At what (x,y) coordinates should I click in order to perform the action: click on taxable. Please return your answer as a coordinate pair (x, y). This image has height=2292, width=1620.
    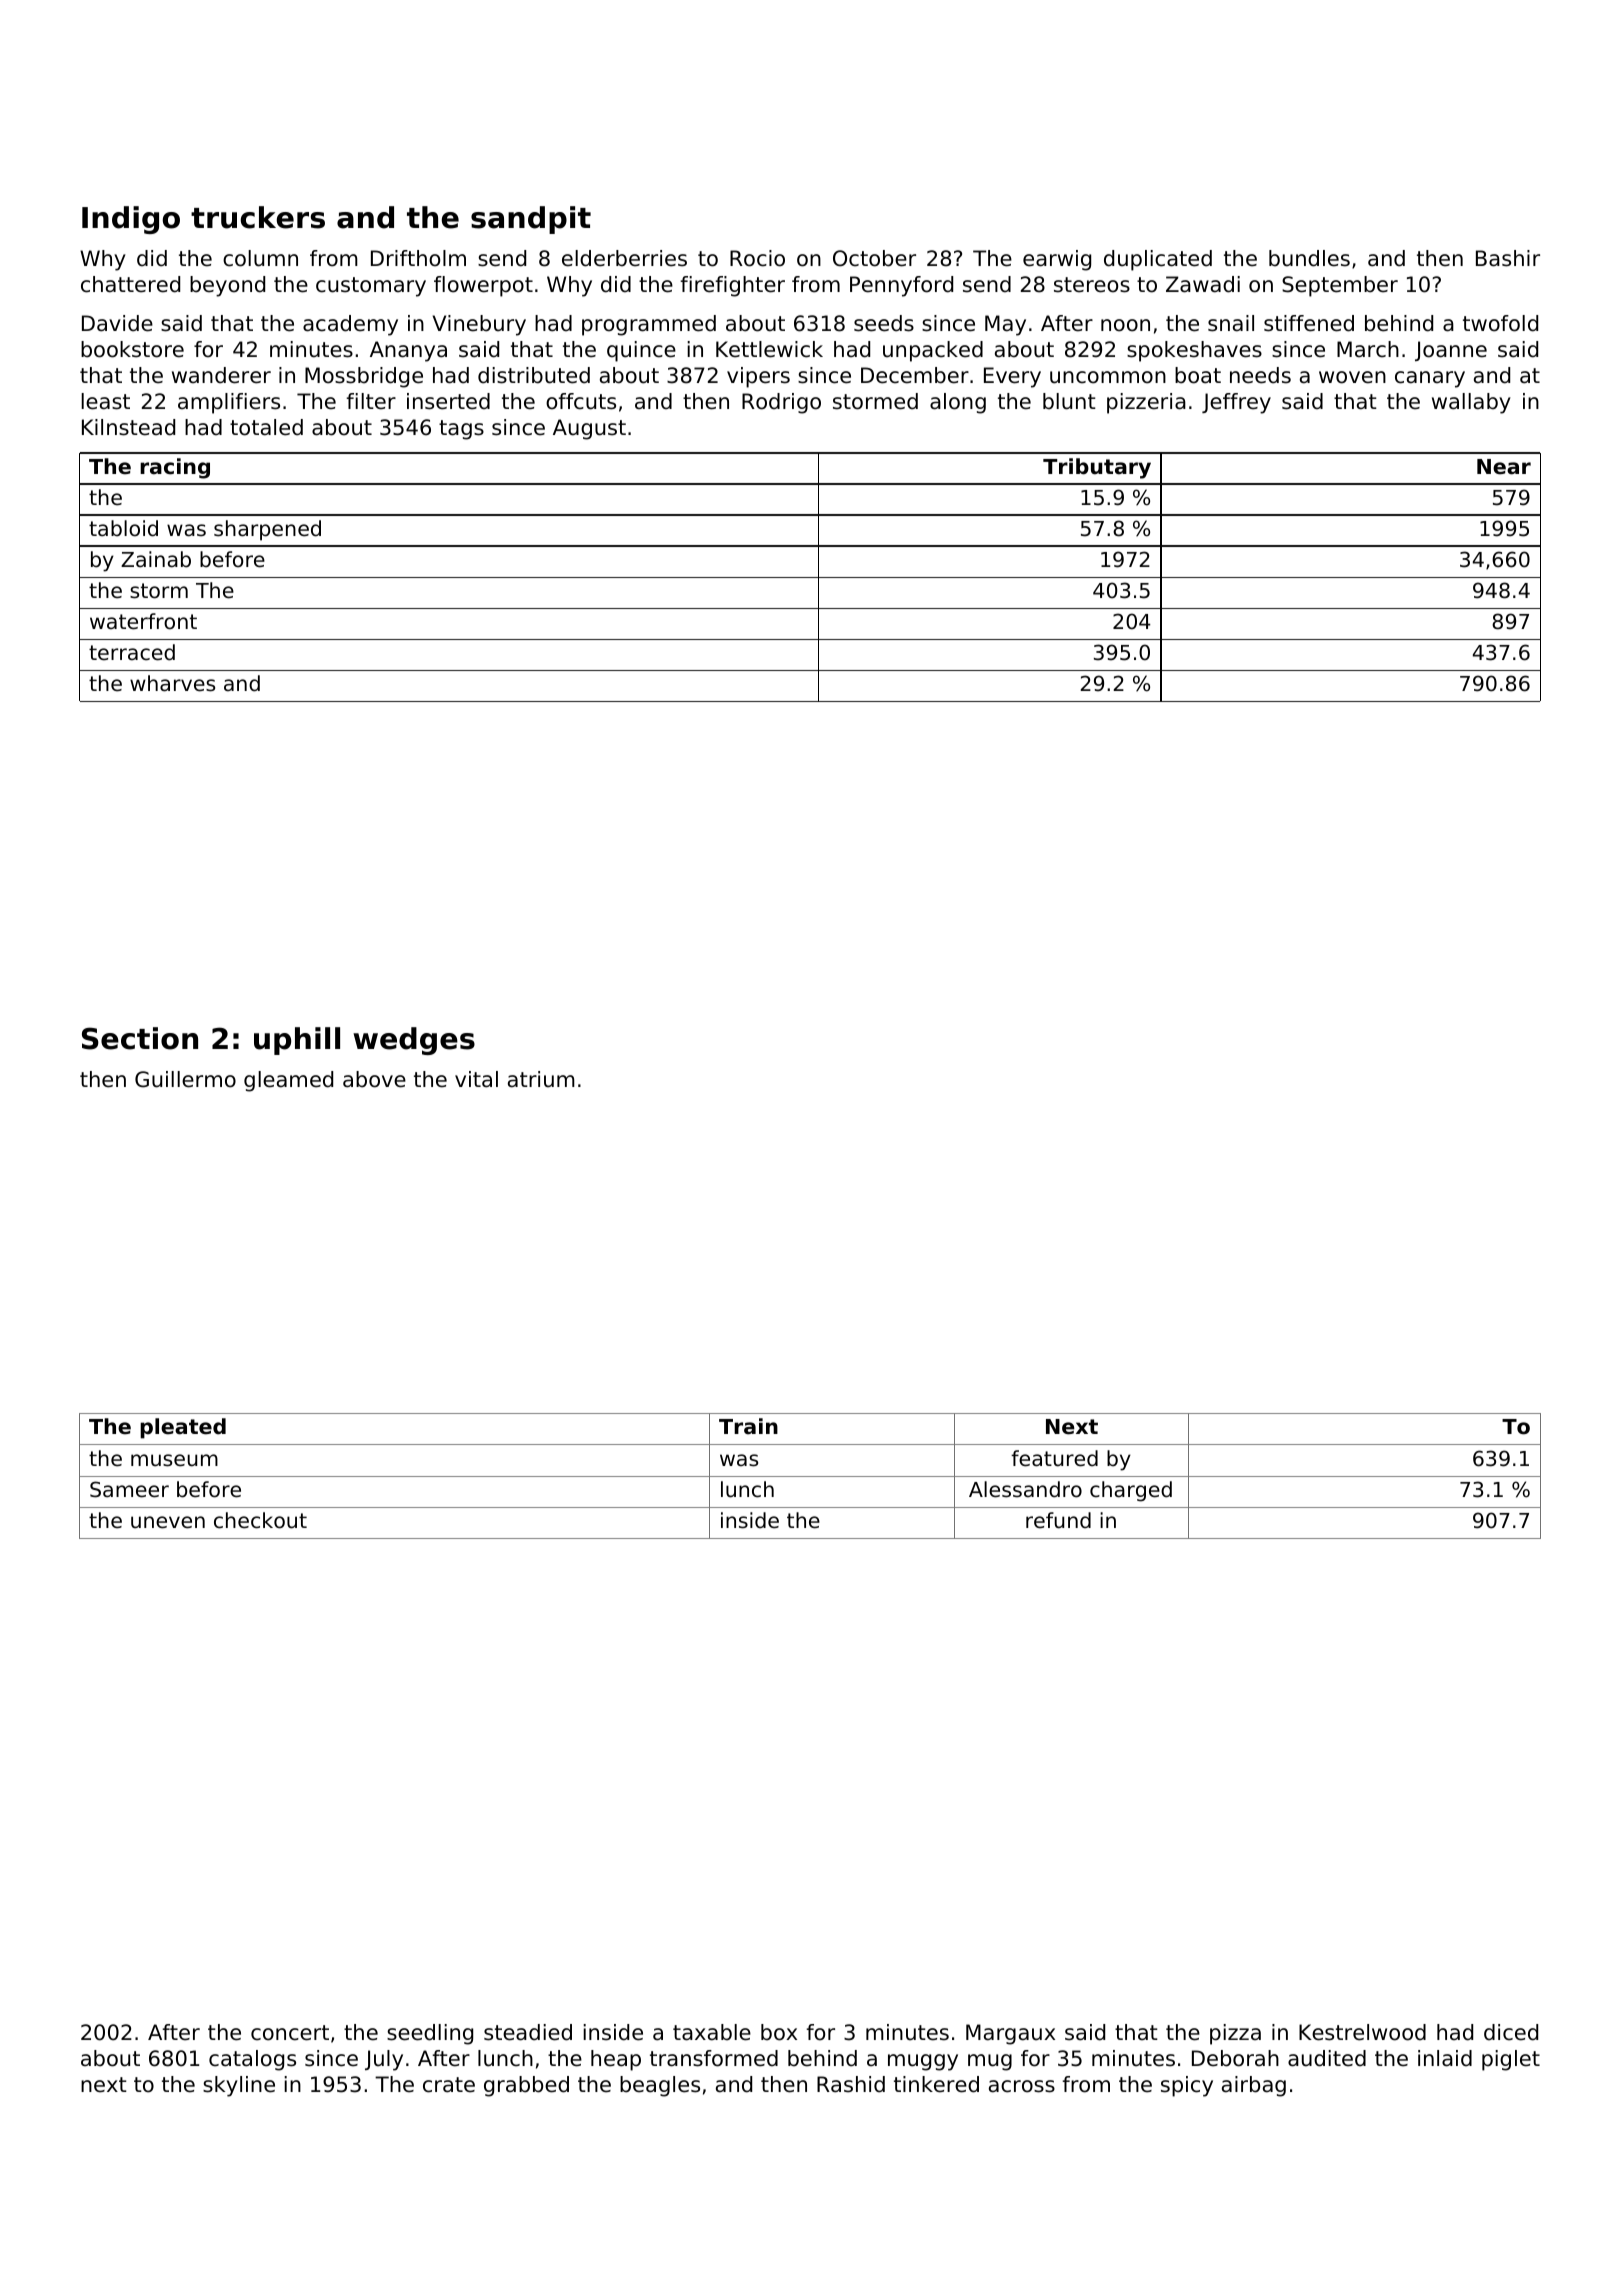
    Looking at the image, I should click on (712, 2032).
